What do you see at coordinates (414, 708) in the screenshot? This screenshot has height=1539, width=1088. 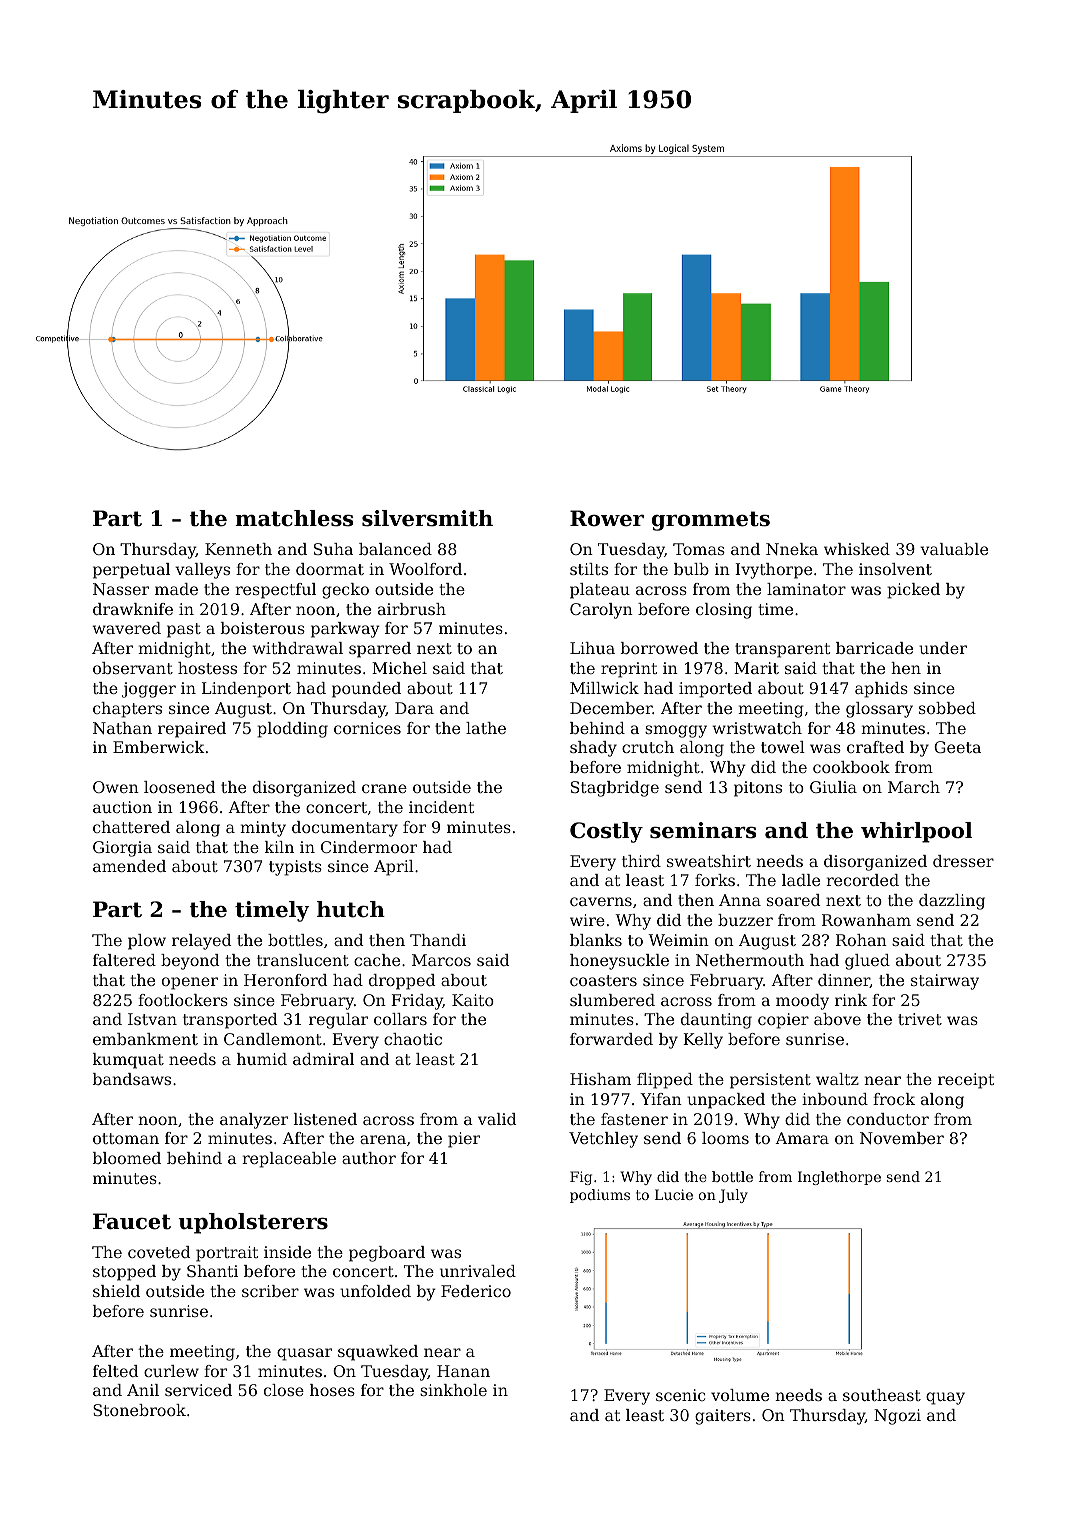 I see `Dara` at bounding box center [414, 708].
